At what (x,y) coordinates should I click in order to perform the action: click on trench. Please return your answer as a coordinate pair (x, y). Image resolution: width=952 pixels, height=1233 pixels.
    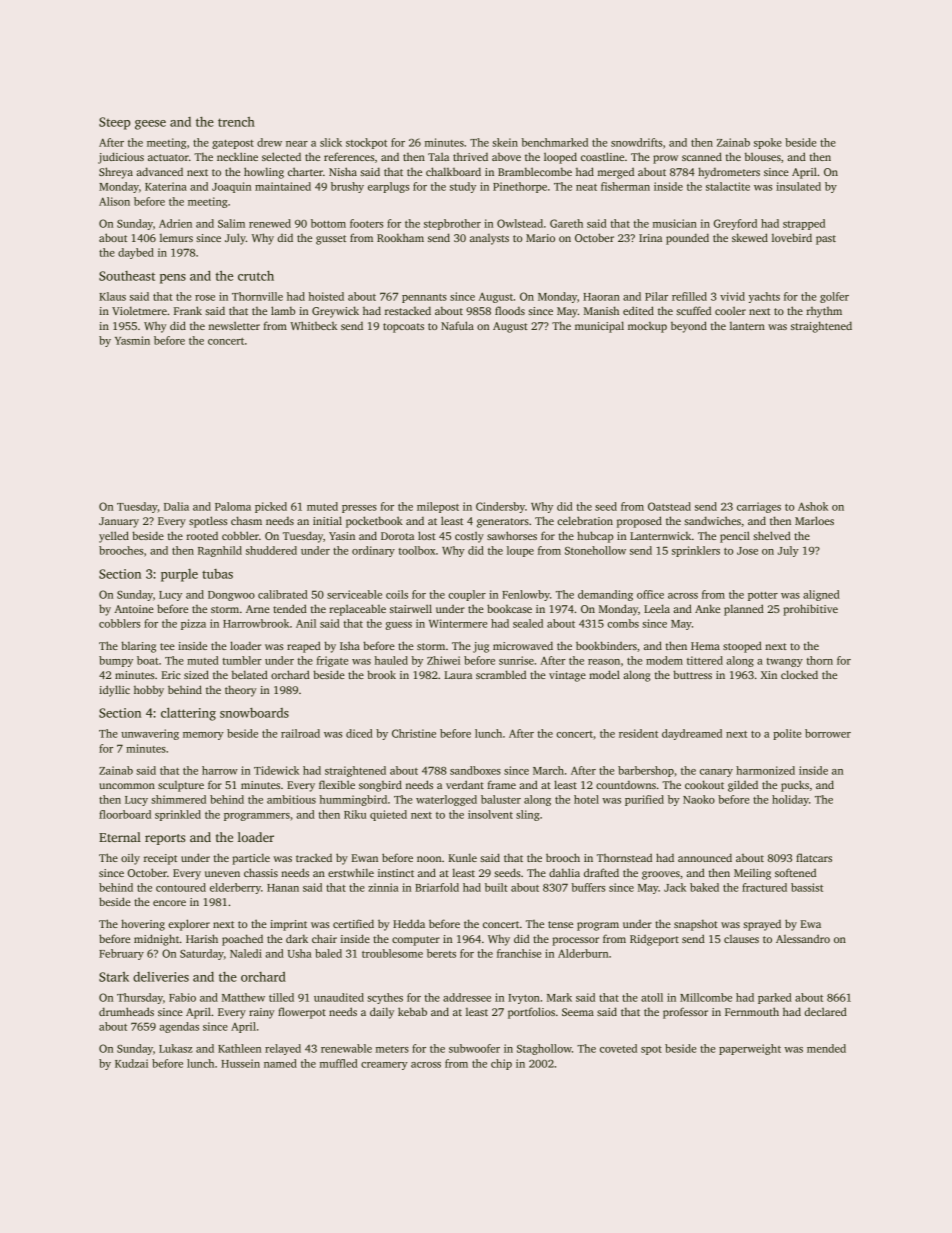
    Looking at the image, I should click on (236, 122).
